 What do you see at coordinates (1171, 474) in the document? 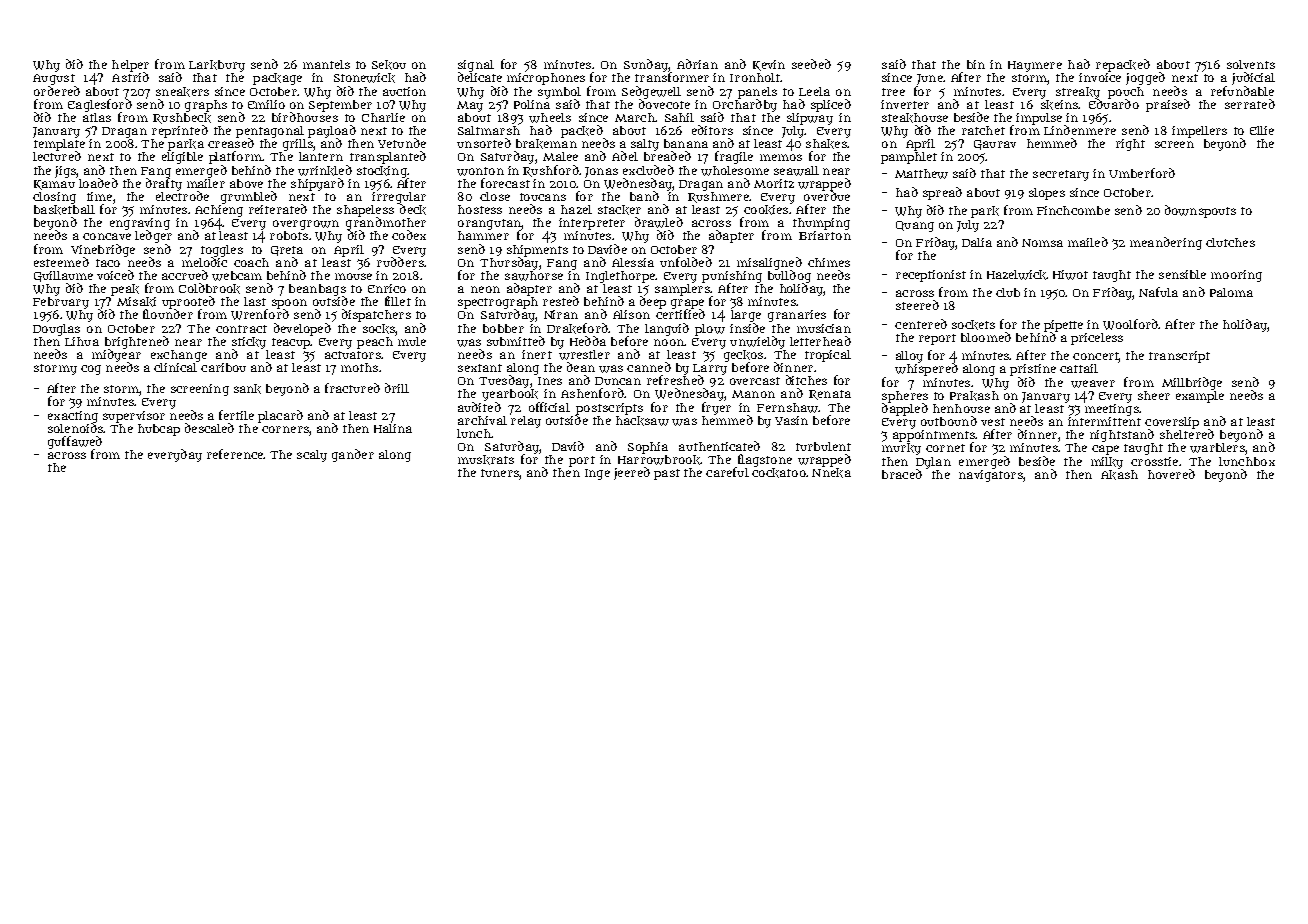
I see `hovered` at bounding box center [1171, 474].
